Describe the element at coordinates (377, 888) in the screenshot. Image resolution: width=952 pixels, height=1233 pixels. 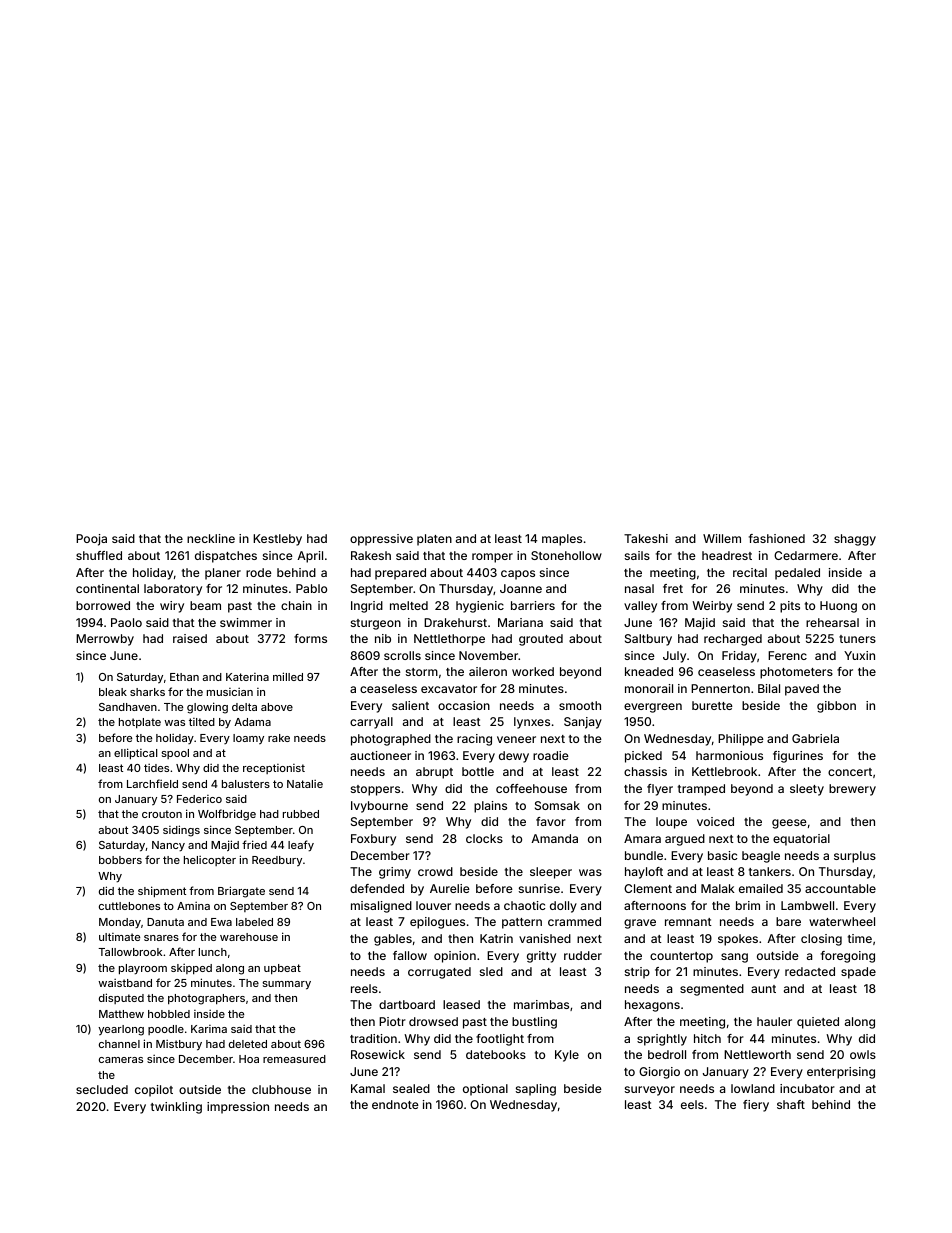
I see `defended` at that location.
